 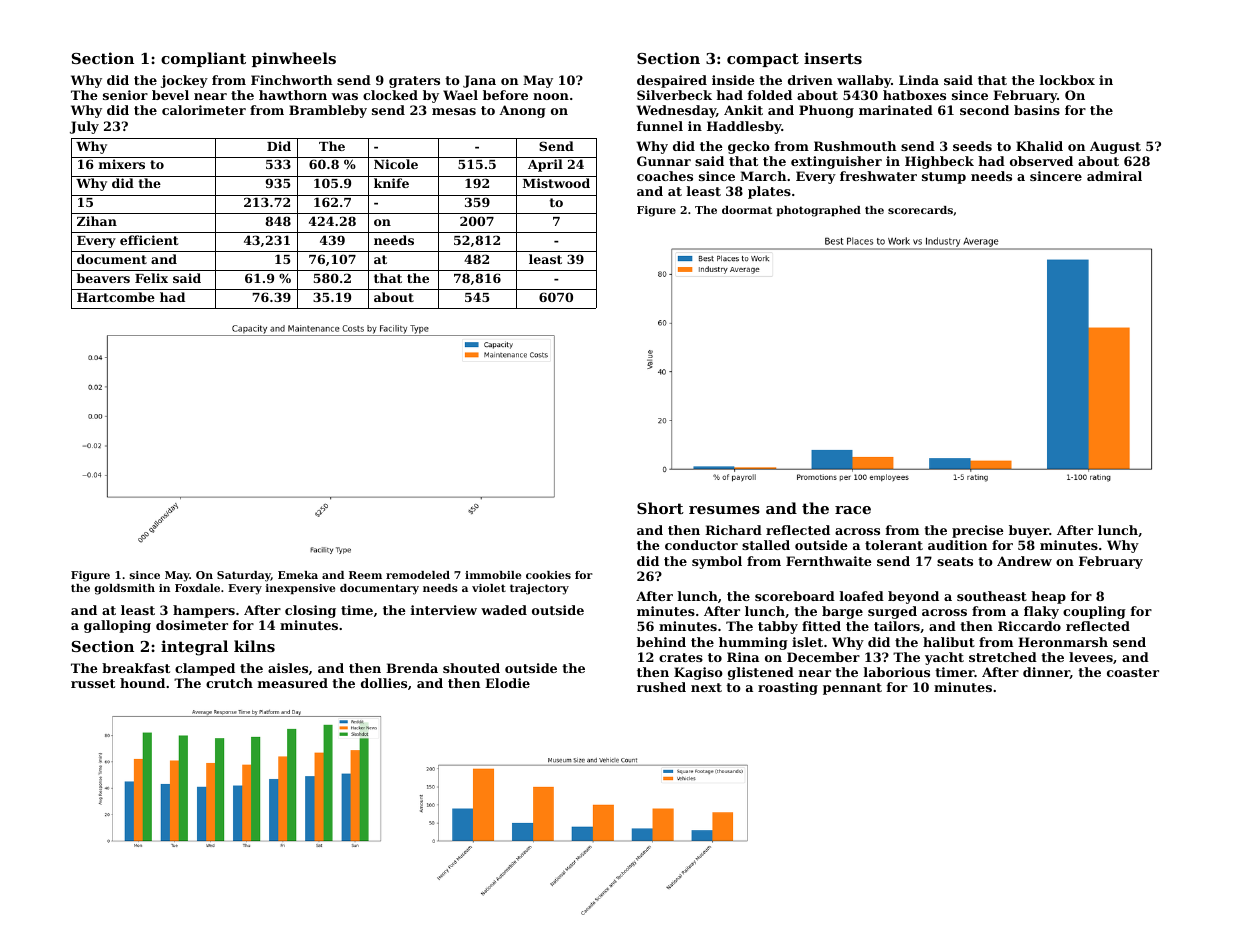 I want to click on plates, so click(x=769, y=192).
